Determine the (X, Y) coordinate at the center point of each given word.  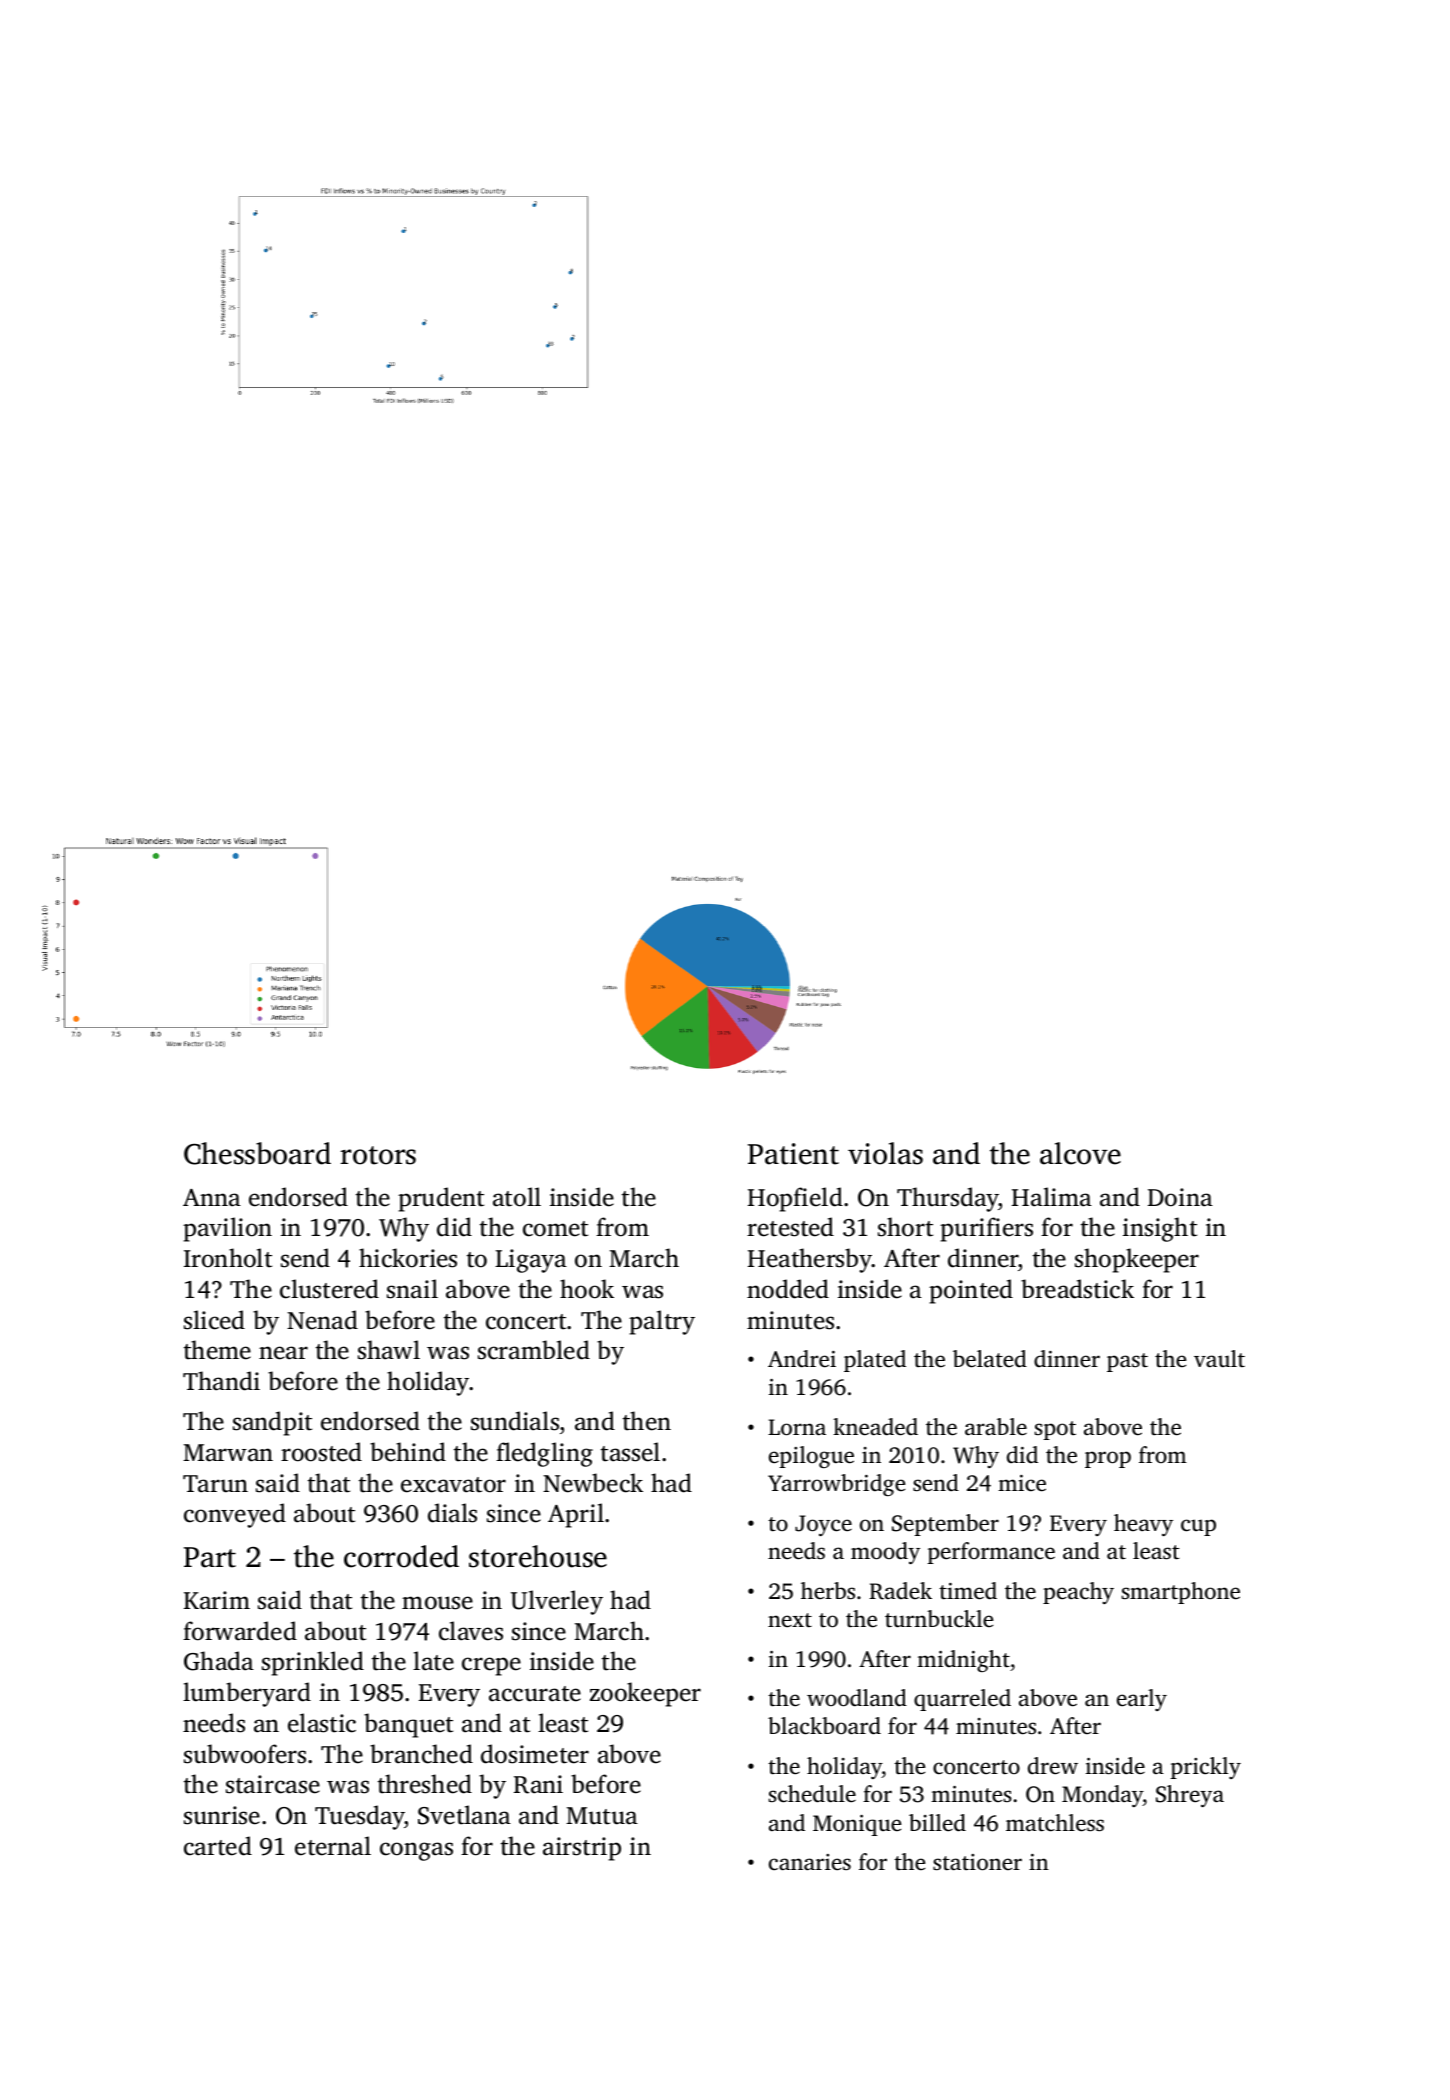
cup (1198, 1527)
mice (1022, 1483)
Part (210, 1557)
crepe (491, 1666)
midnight (963, 1661)
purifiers (986, 1229)
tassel (630, 1452)
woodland (857, 1698)
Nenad (322, 1320)
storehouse (538, 1556)
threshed (425, 1784)
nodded (788, 1289)
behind (408, 1452)
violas (885, 1153)
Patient (793, 1154)
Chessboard (257, 1153)
